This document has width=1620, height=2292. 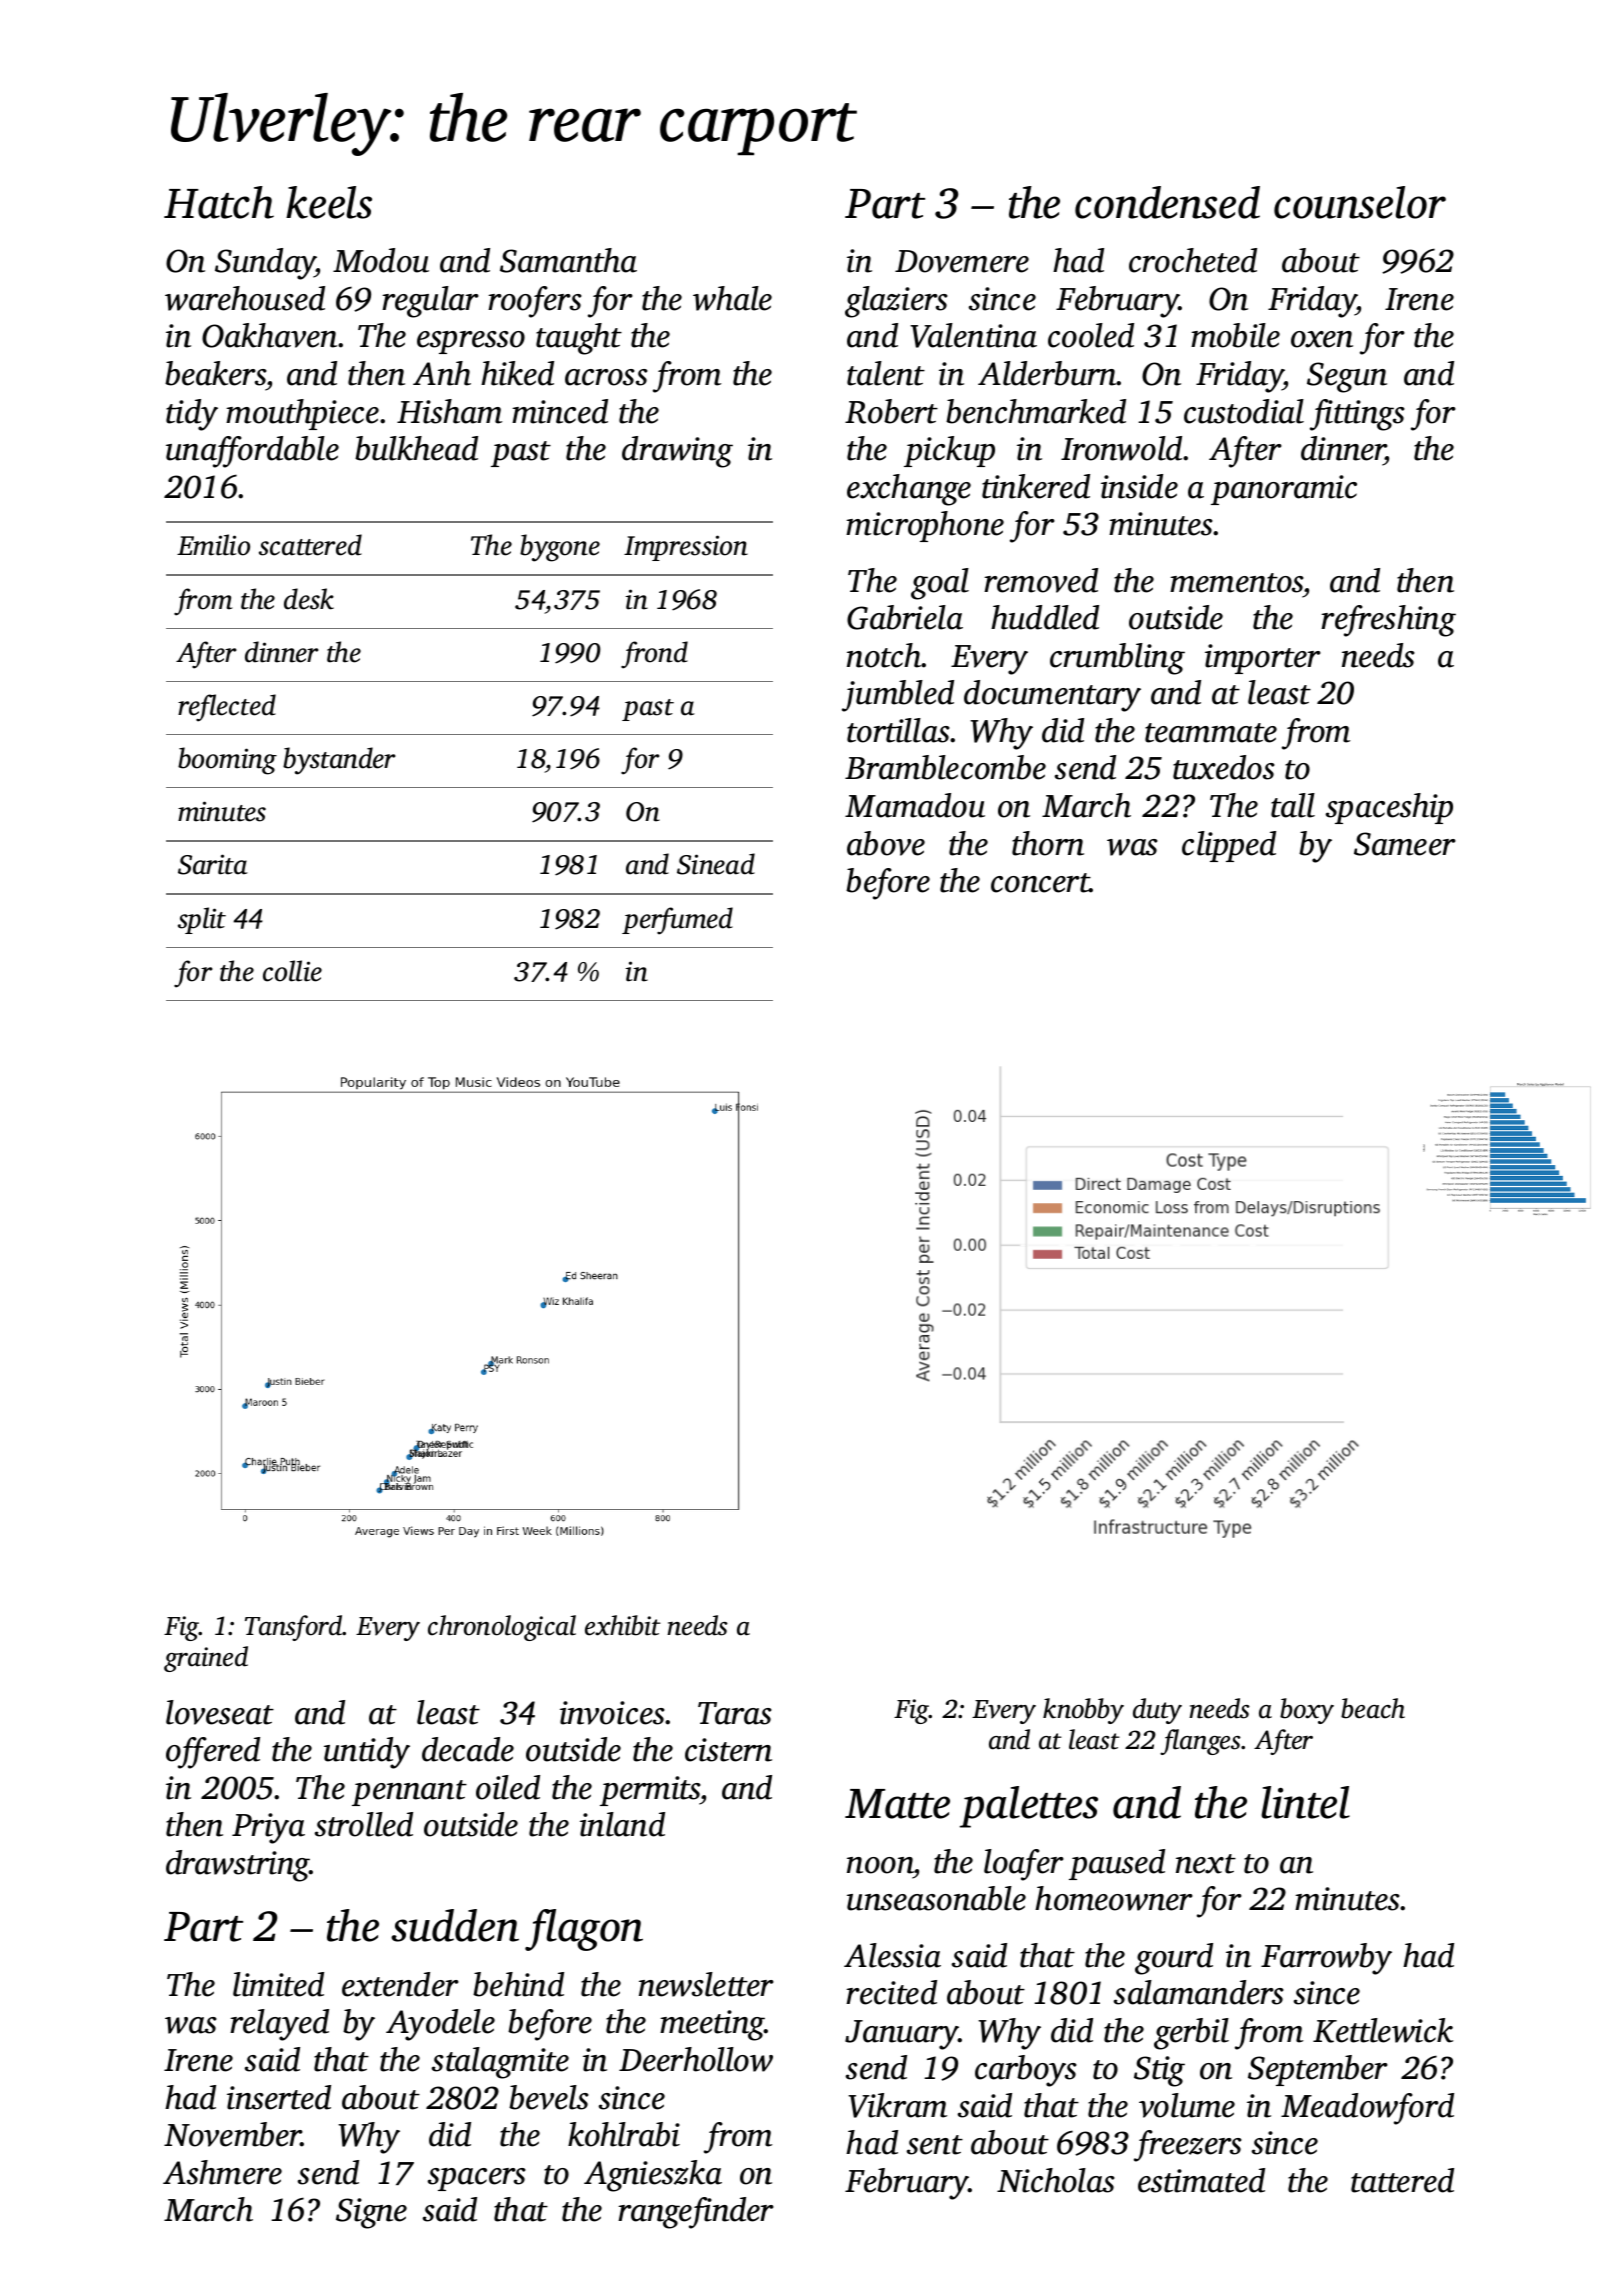 What do you see at coordinates (416, 448) in the document?
I see `bulkhead` at bounding box center [416, 448].
